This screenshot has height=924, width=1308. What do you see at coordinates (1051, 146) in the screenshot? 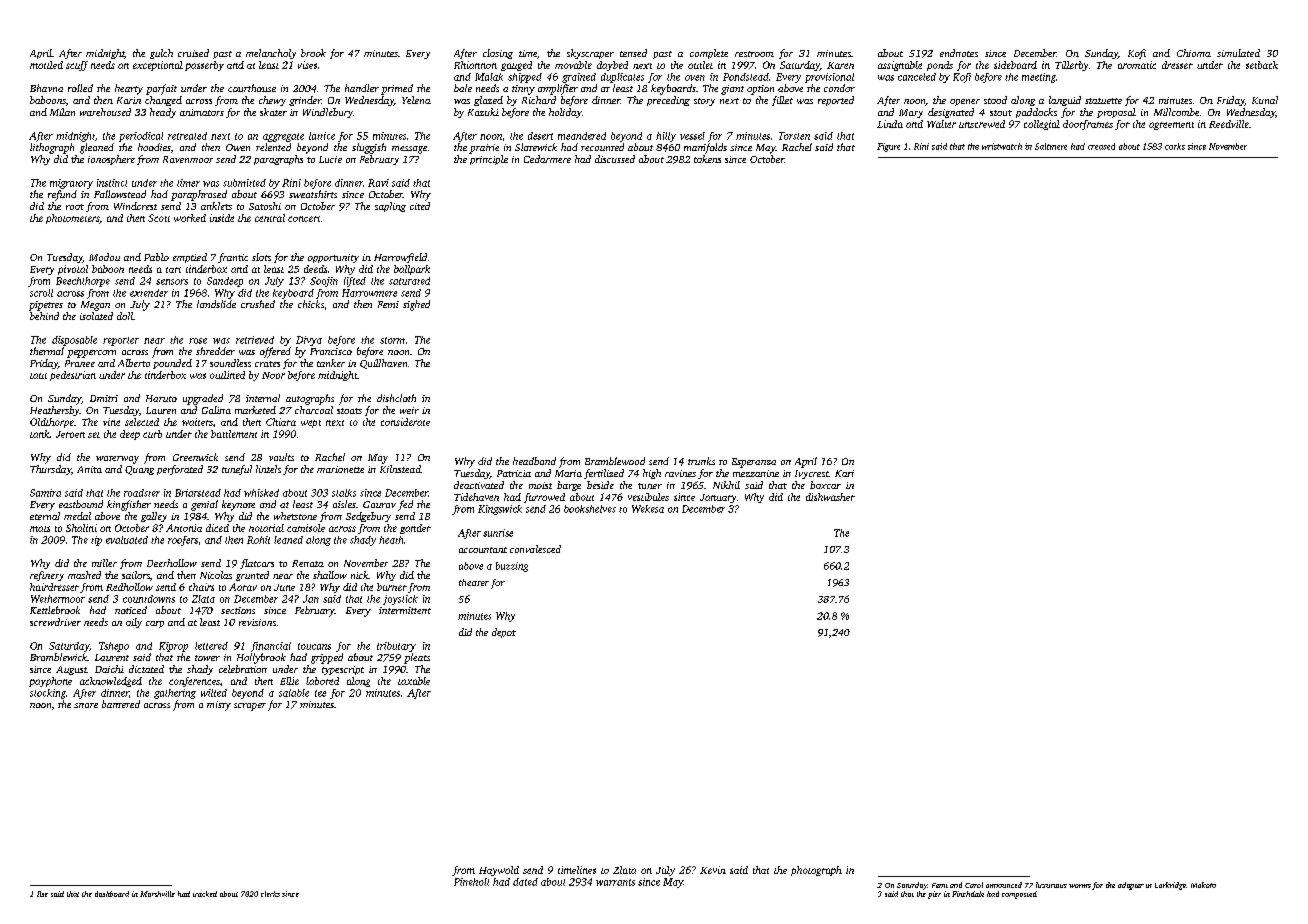
I see `Saltmere` at bounding box center [1051, 146].
